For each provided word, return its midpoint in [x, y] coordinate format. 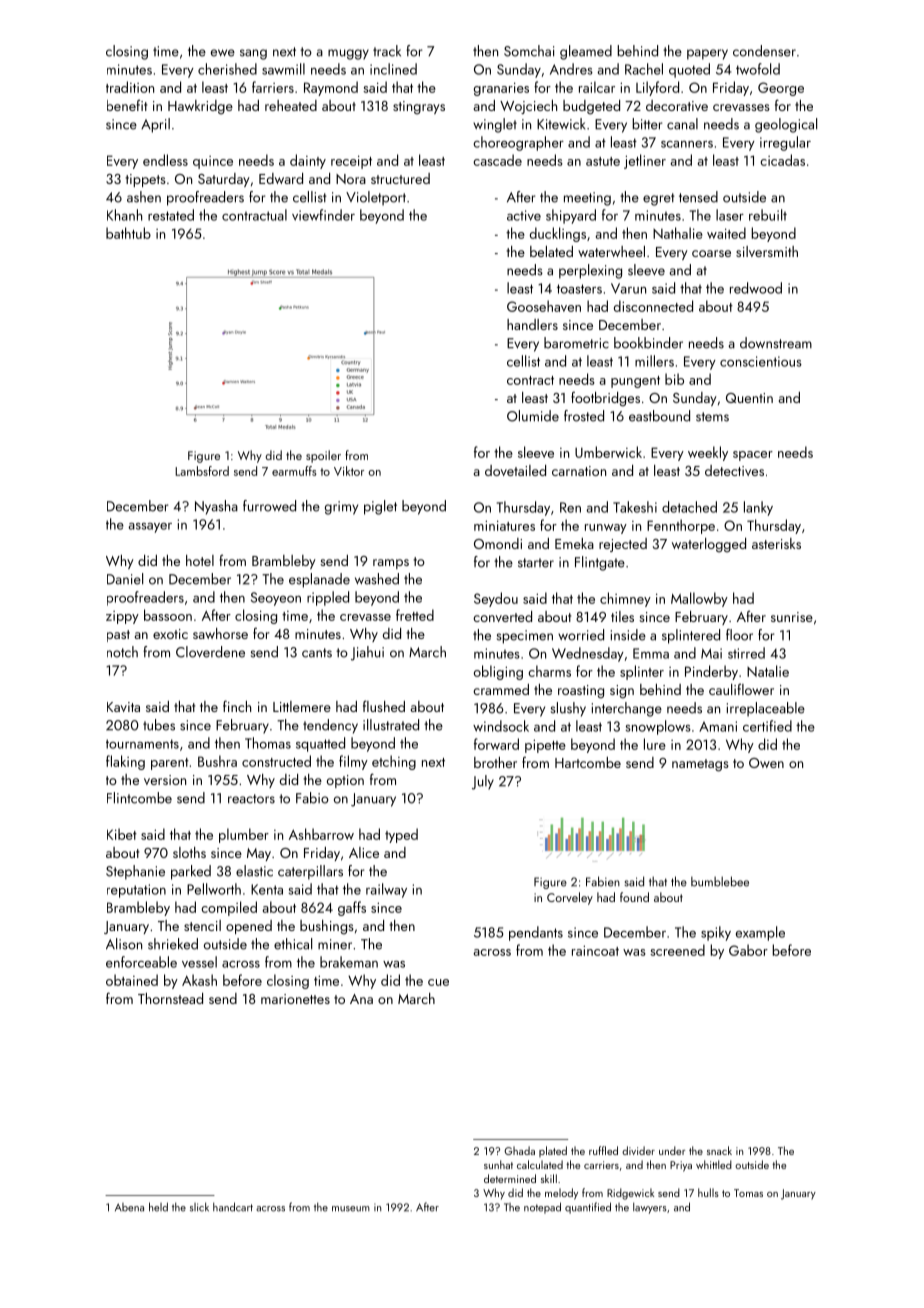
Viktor [349, 471]
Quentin [749, 398]
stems [712, 417]
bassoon [168, 615]
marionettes [295, 999]
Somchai [529, 51]
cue [438, 982]
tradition [130, 87]
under [672, 1150]
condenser [764, 51]
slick [199, 1207]
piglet [380, 507]
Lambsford [202, 471]
